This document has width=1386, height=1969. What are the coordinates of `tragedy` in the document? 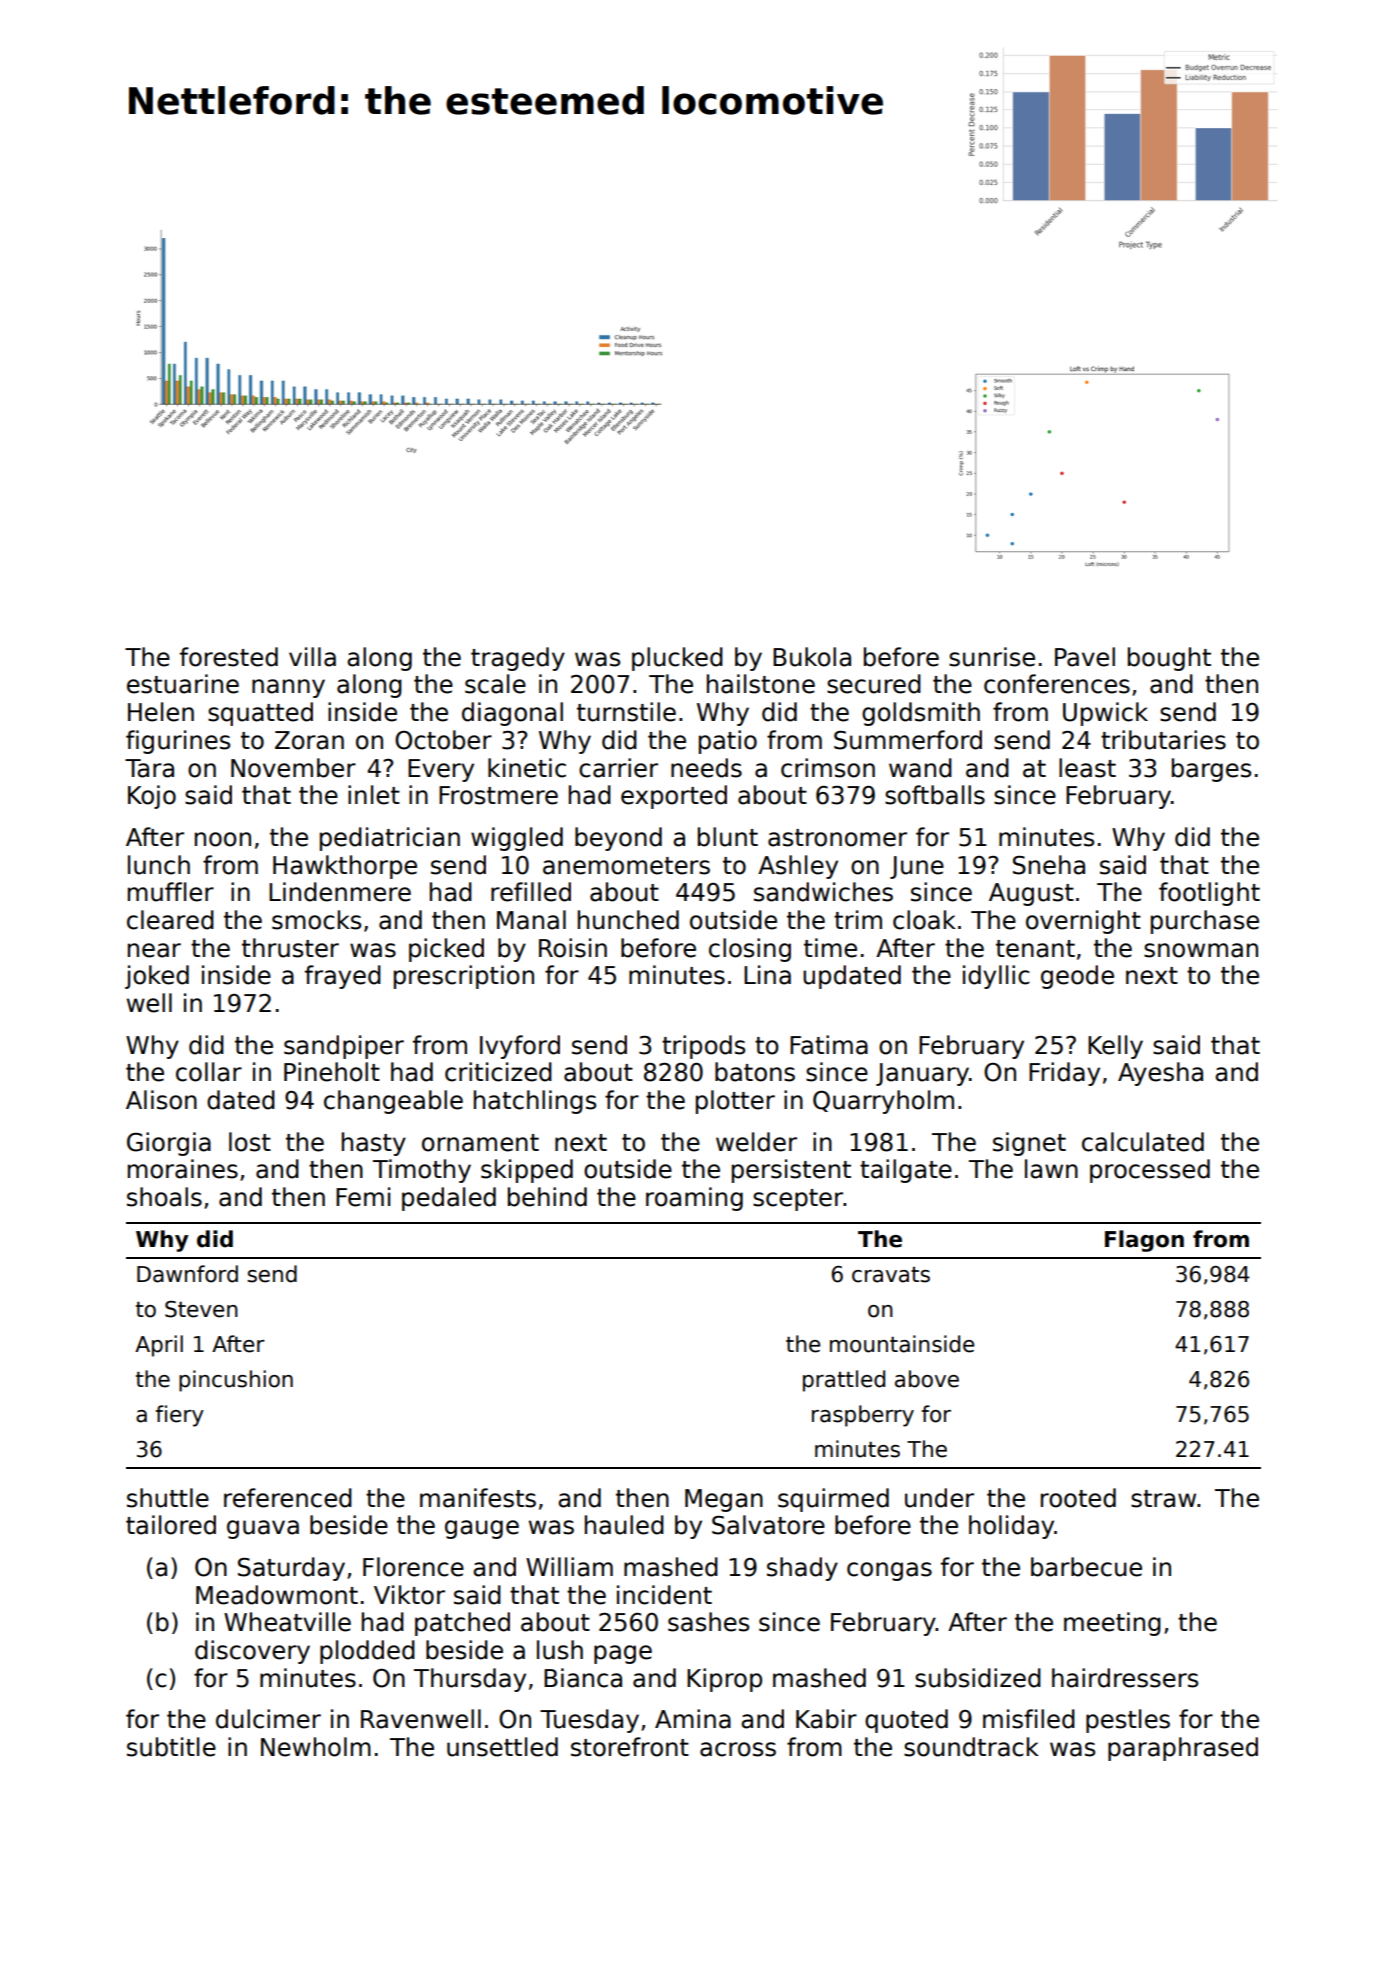 It's located at (518, 659).
